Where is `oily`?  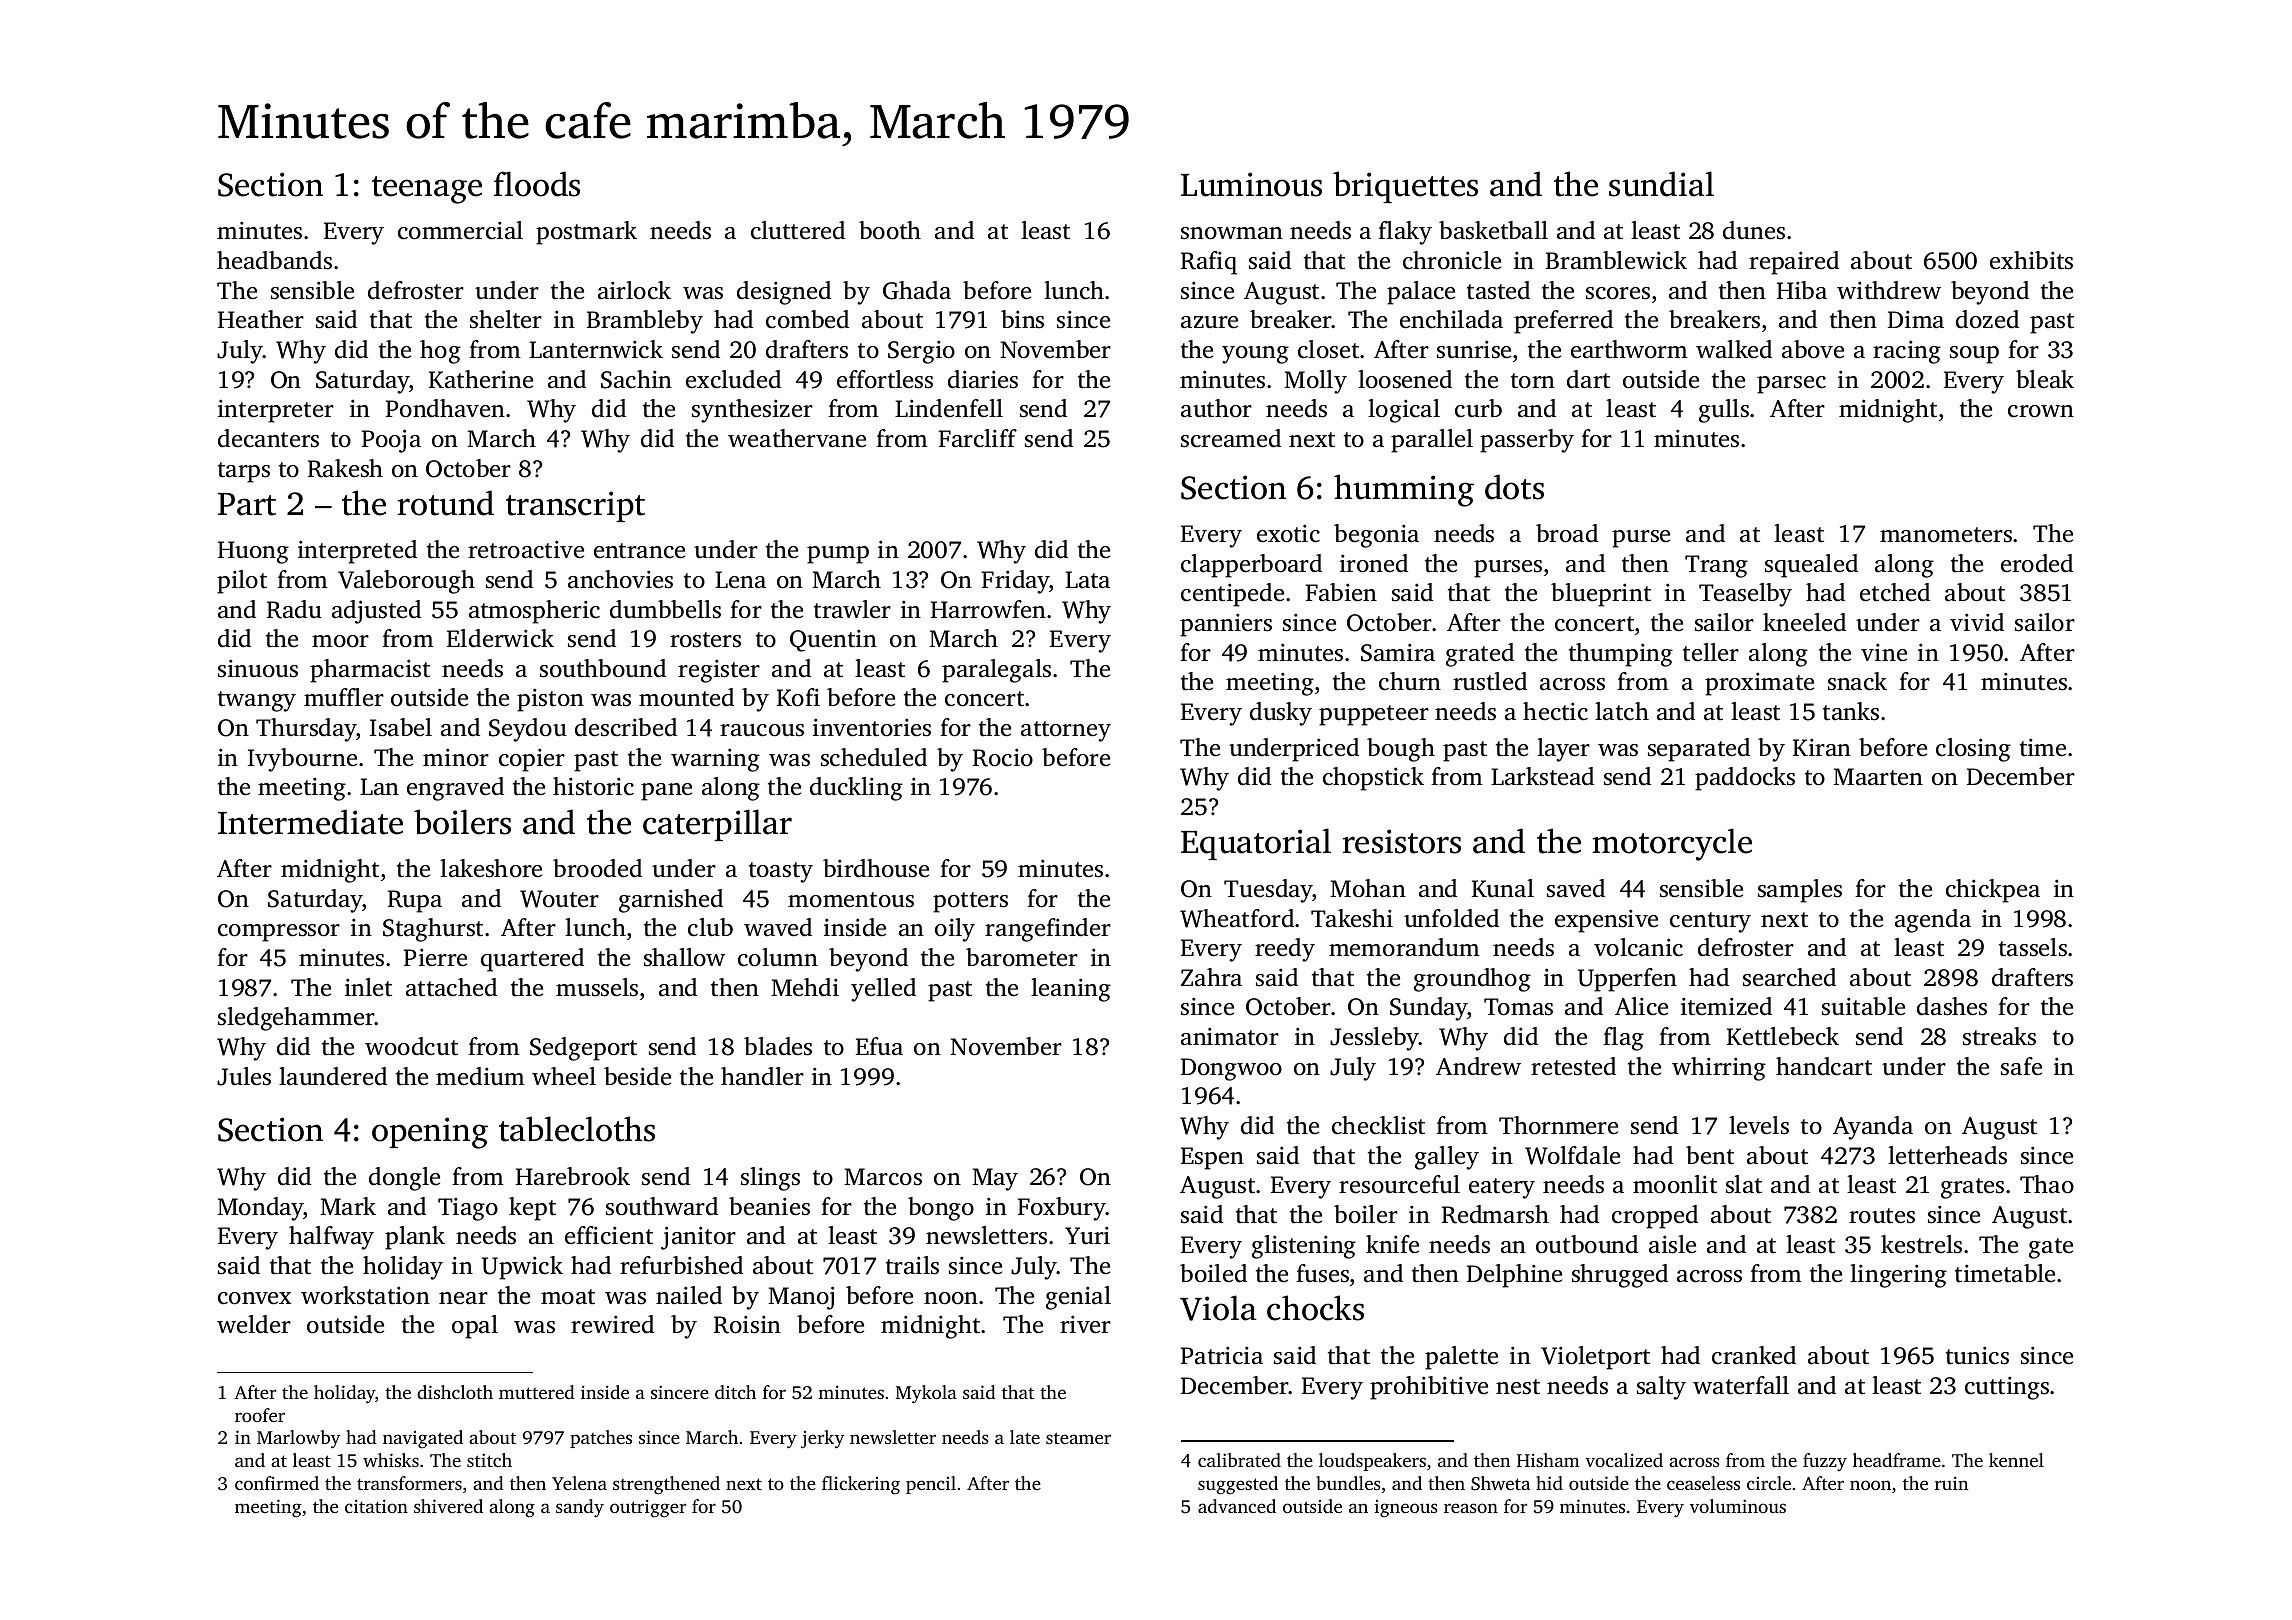 oily is located at coordinates (955, 930).
